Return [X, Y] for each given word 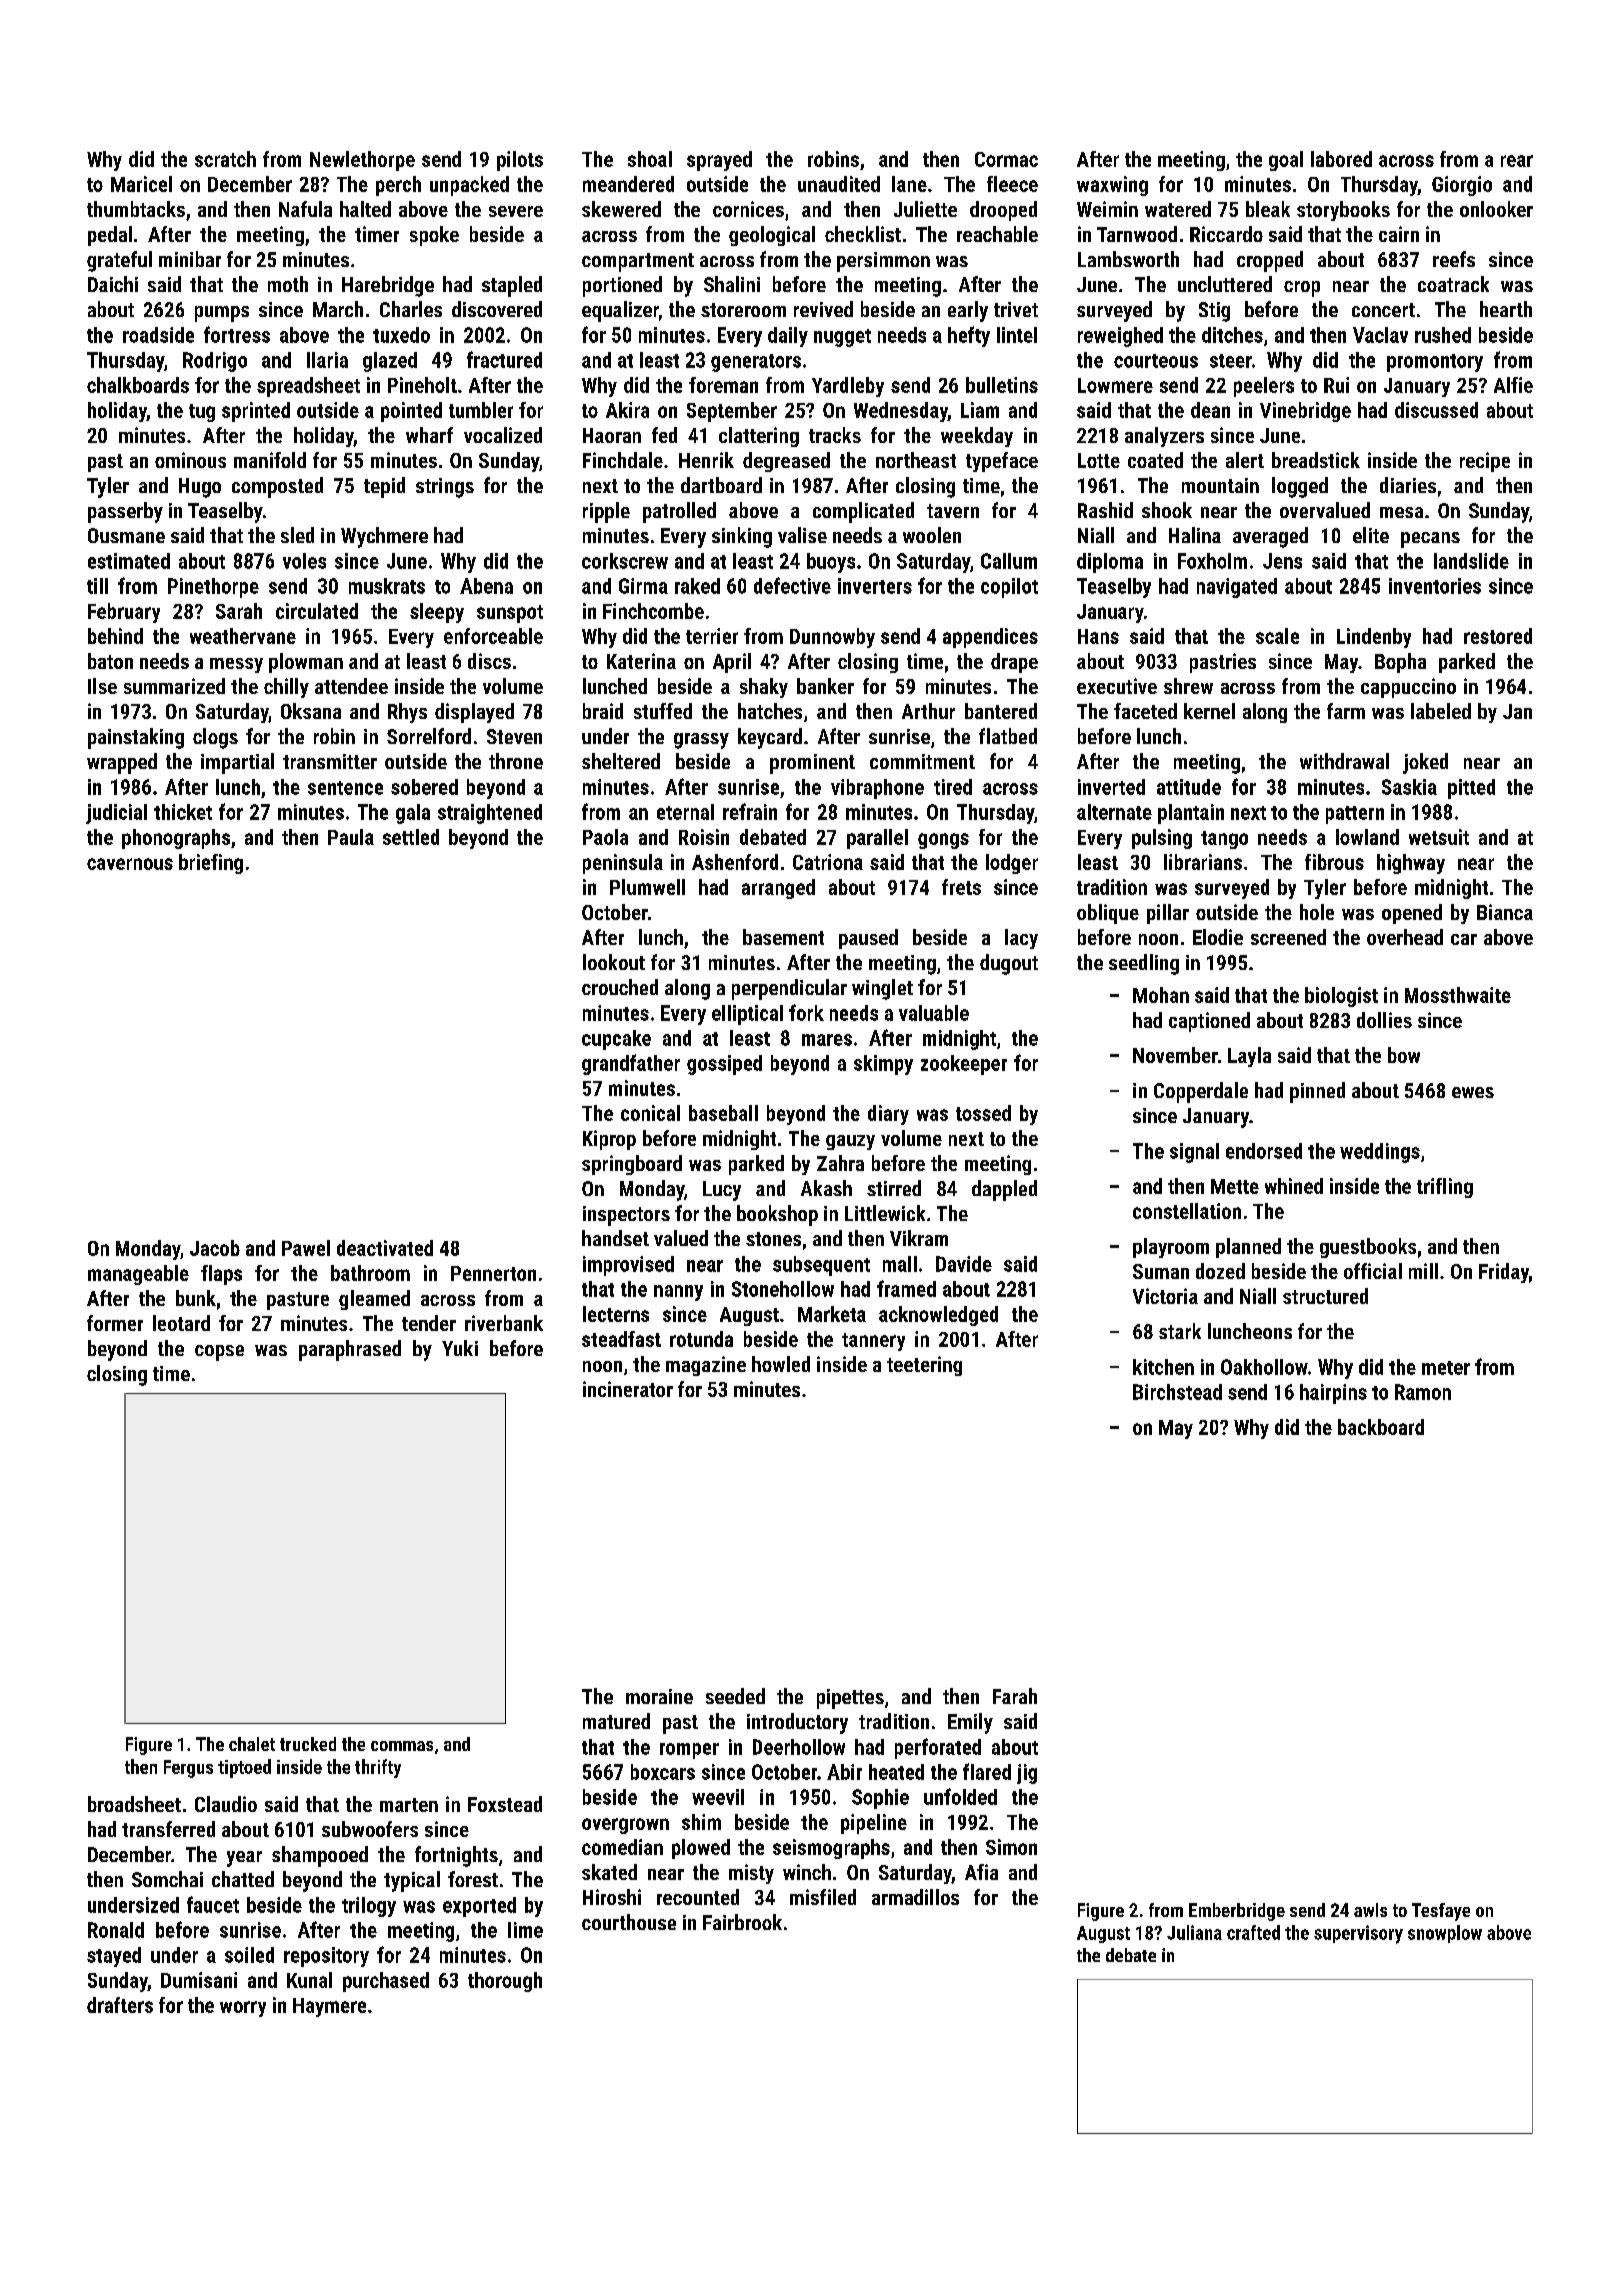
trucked [308, 1744]
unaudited [839, 184]
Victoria [1165, 1296]
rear [1517, 161]
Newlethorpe [362, 161]
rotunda [701, 1339]
